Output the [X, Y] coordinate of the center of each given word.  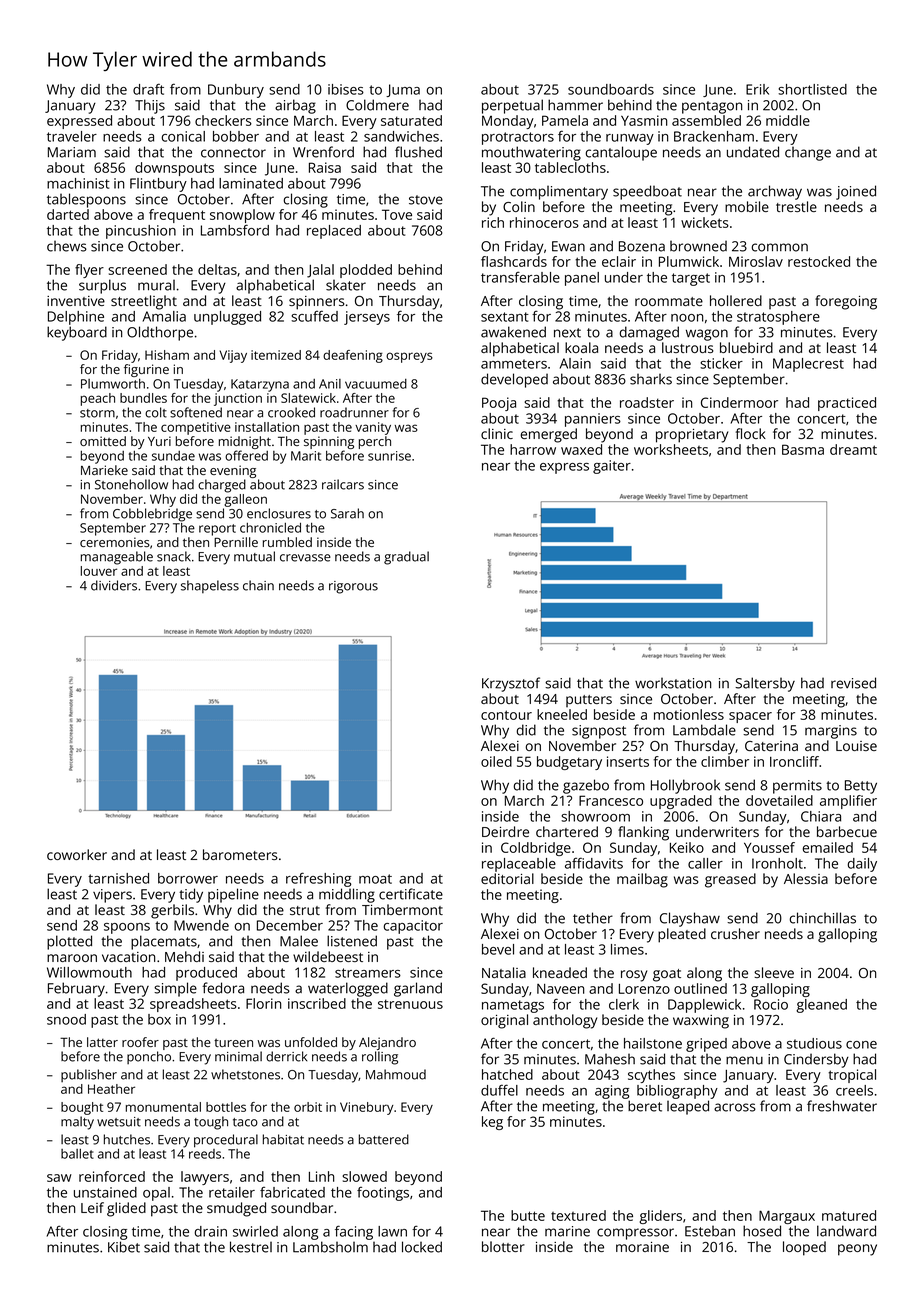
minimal [238, 1056]
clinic [497, 433]
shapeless [210, 586]
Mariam [72, 152]
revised [853, 683]
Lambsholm [330, 1247]
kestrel [251, 1247]
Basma [803, 449]
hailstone [653, 1043]
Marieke [104, 470]
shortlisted [812, 89]
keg [492, 1123]
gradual [406, 558]
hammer [575, 105]
